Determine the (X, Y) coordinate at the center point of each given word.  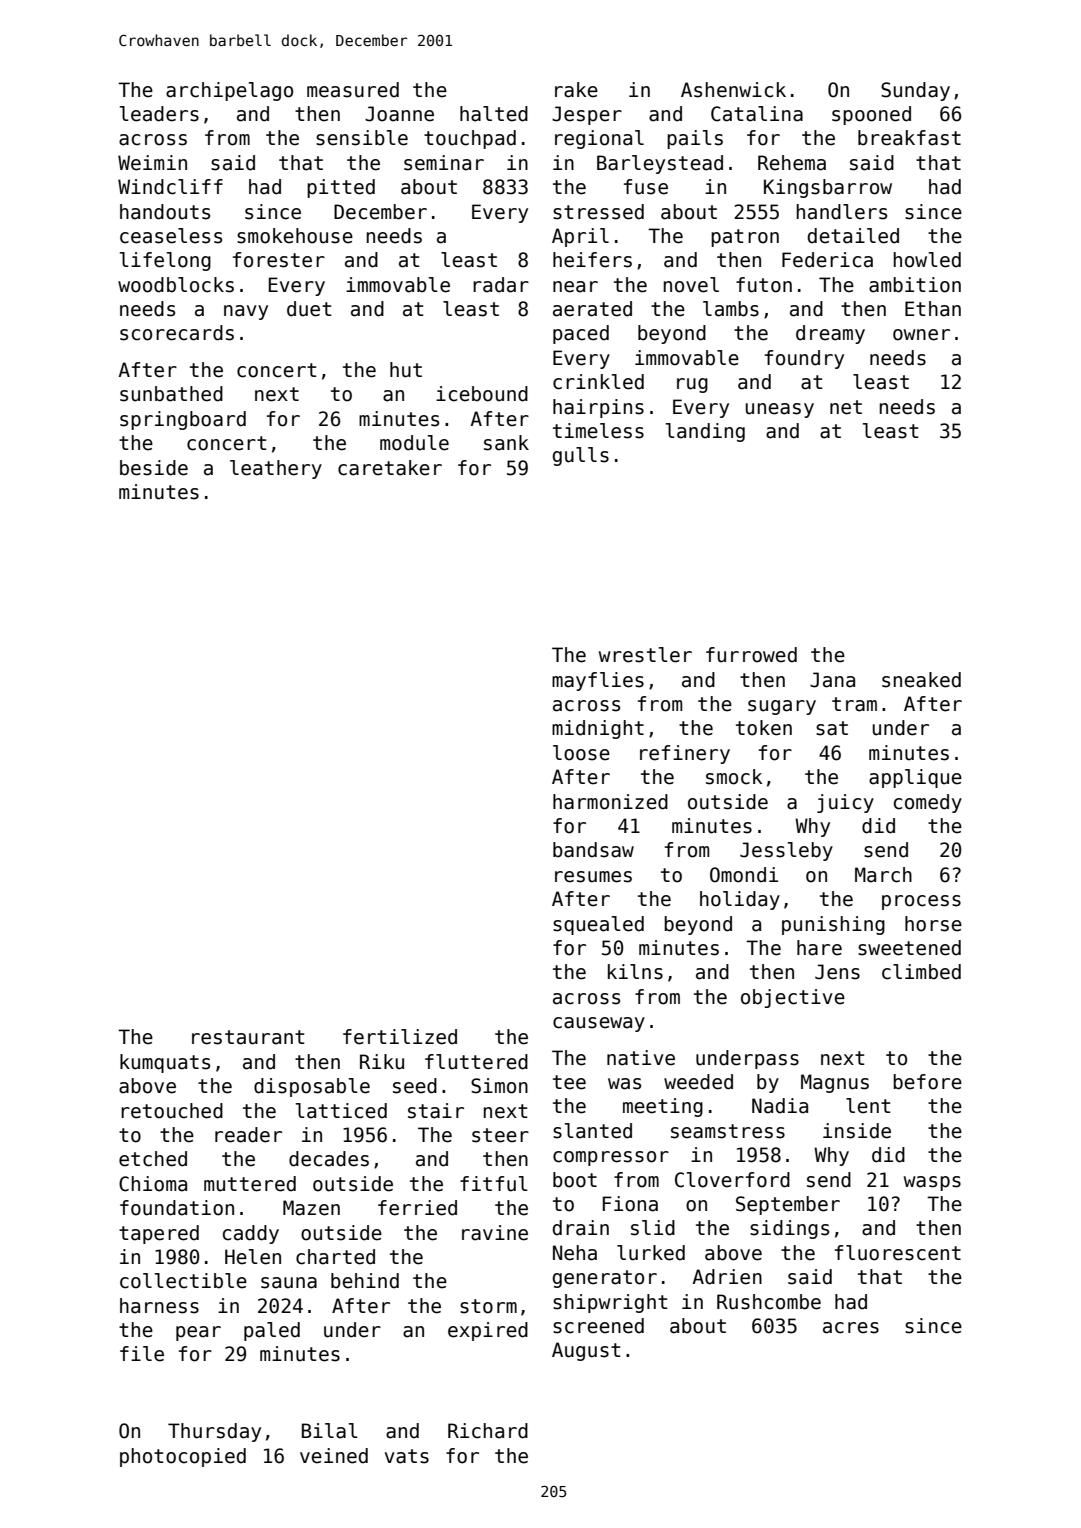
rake (576, 90)
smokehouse (295, 236)
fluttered (476, 1062)
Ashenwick (733, 90)
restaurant (248, 1037)
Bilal (330, 1431)
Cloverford (732, 1180)
